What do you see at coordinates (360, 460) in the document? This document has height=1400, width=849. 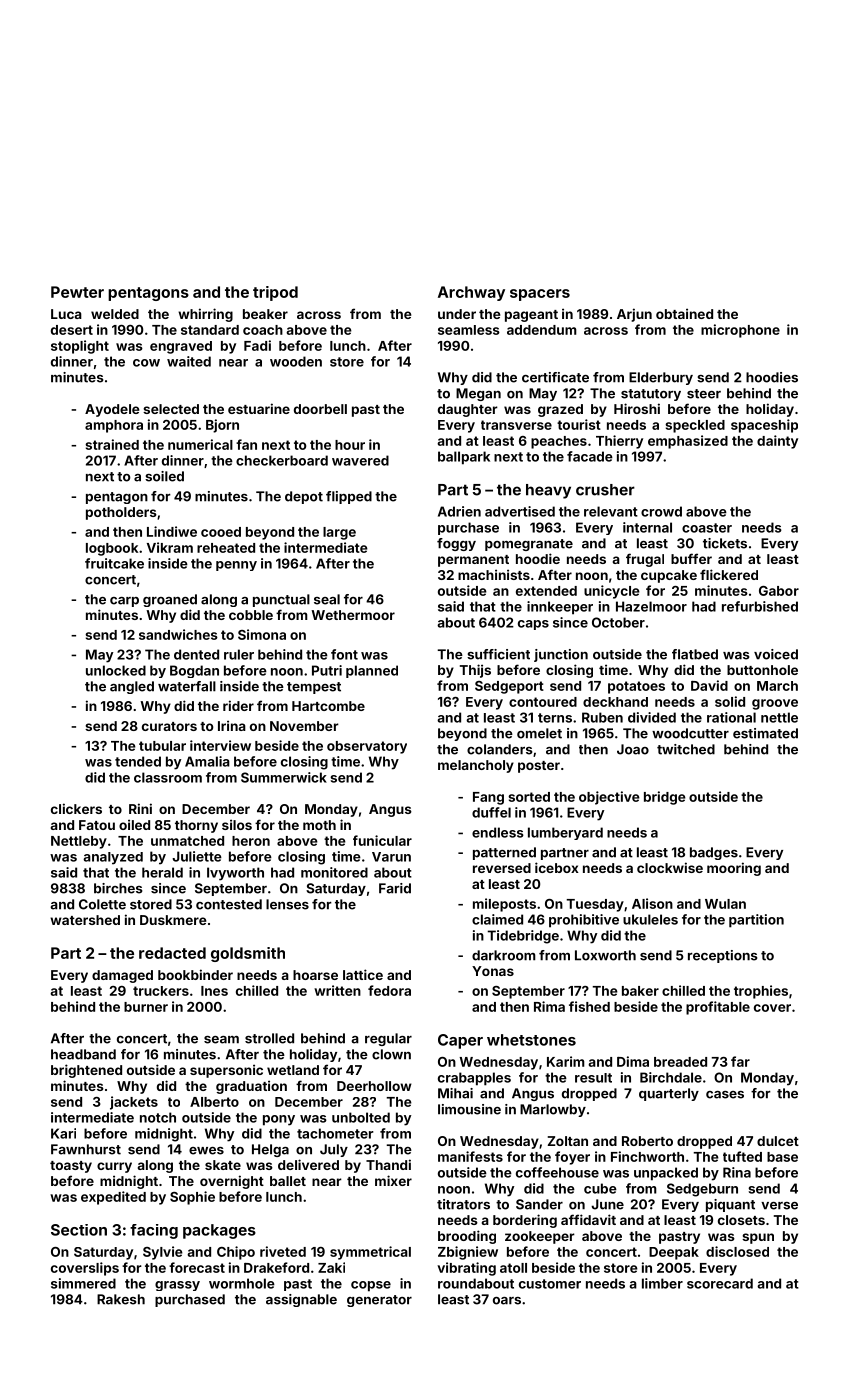 I see `wavered` at bounding box center [360, 460].
